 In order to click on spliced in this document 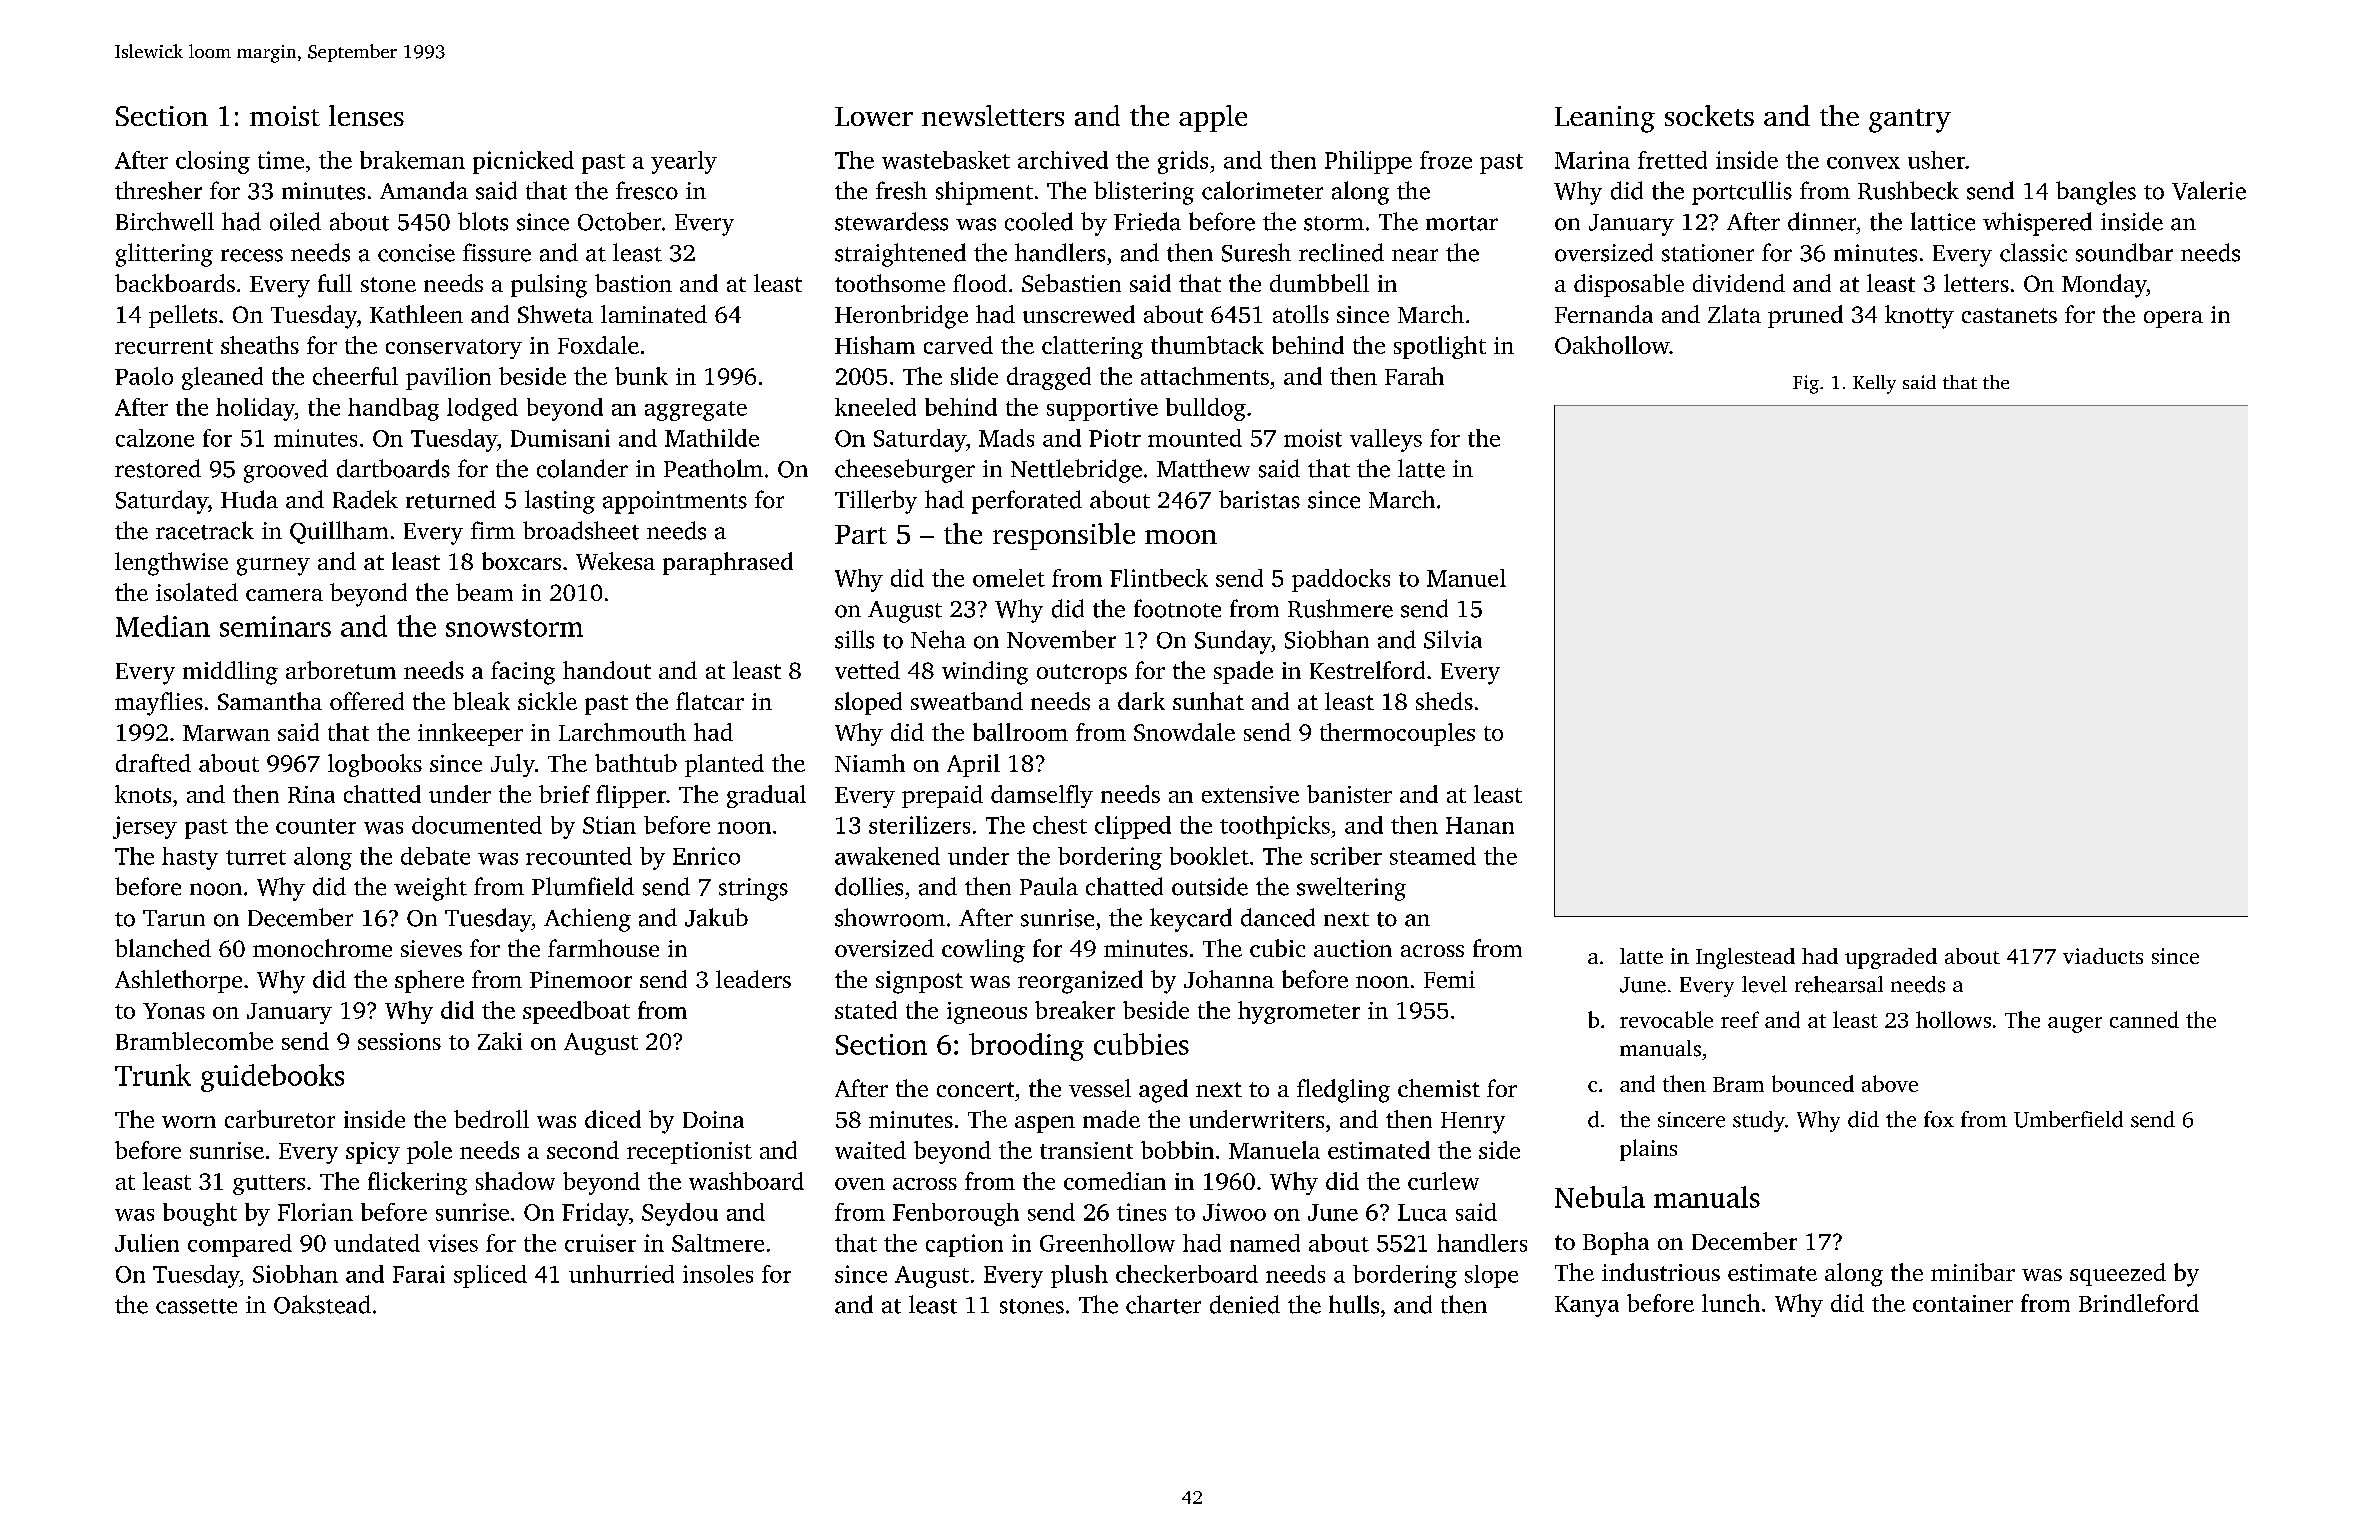, I will do `click(490, 1276)`.
